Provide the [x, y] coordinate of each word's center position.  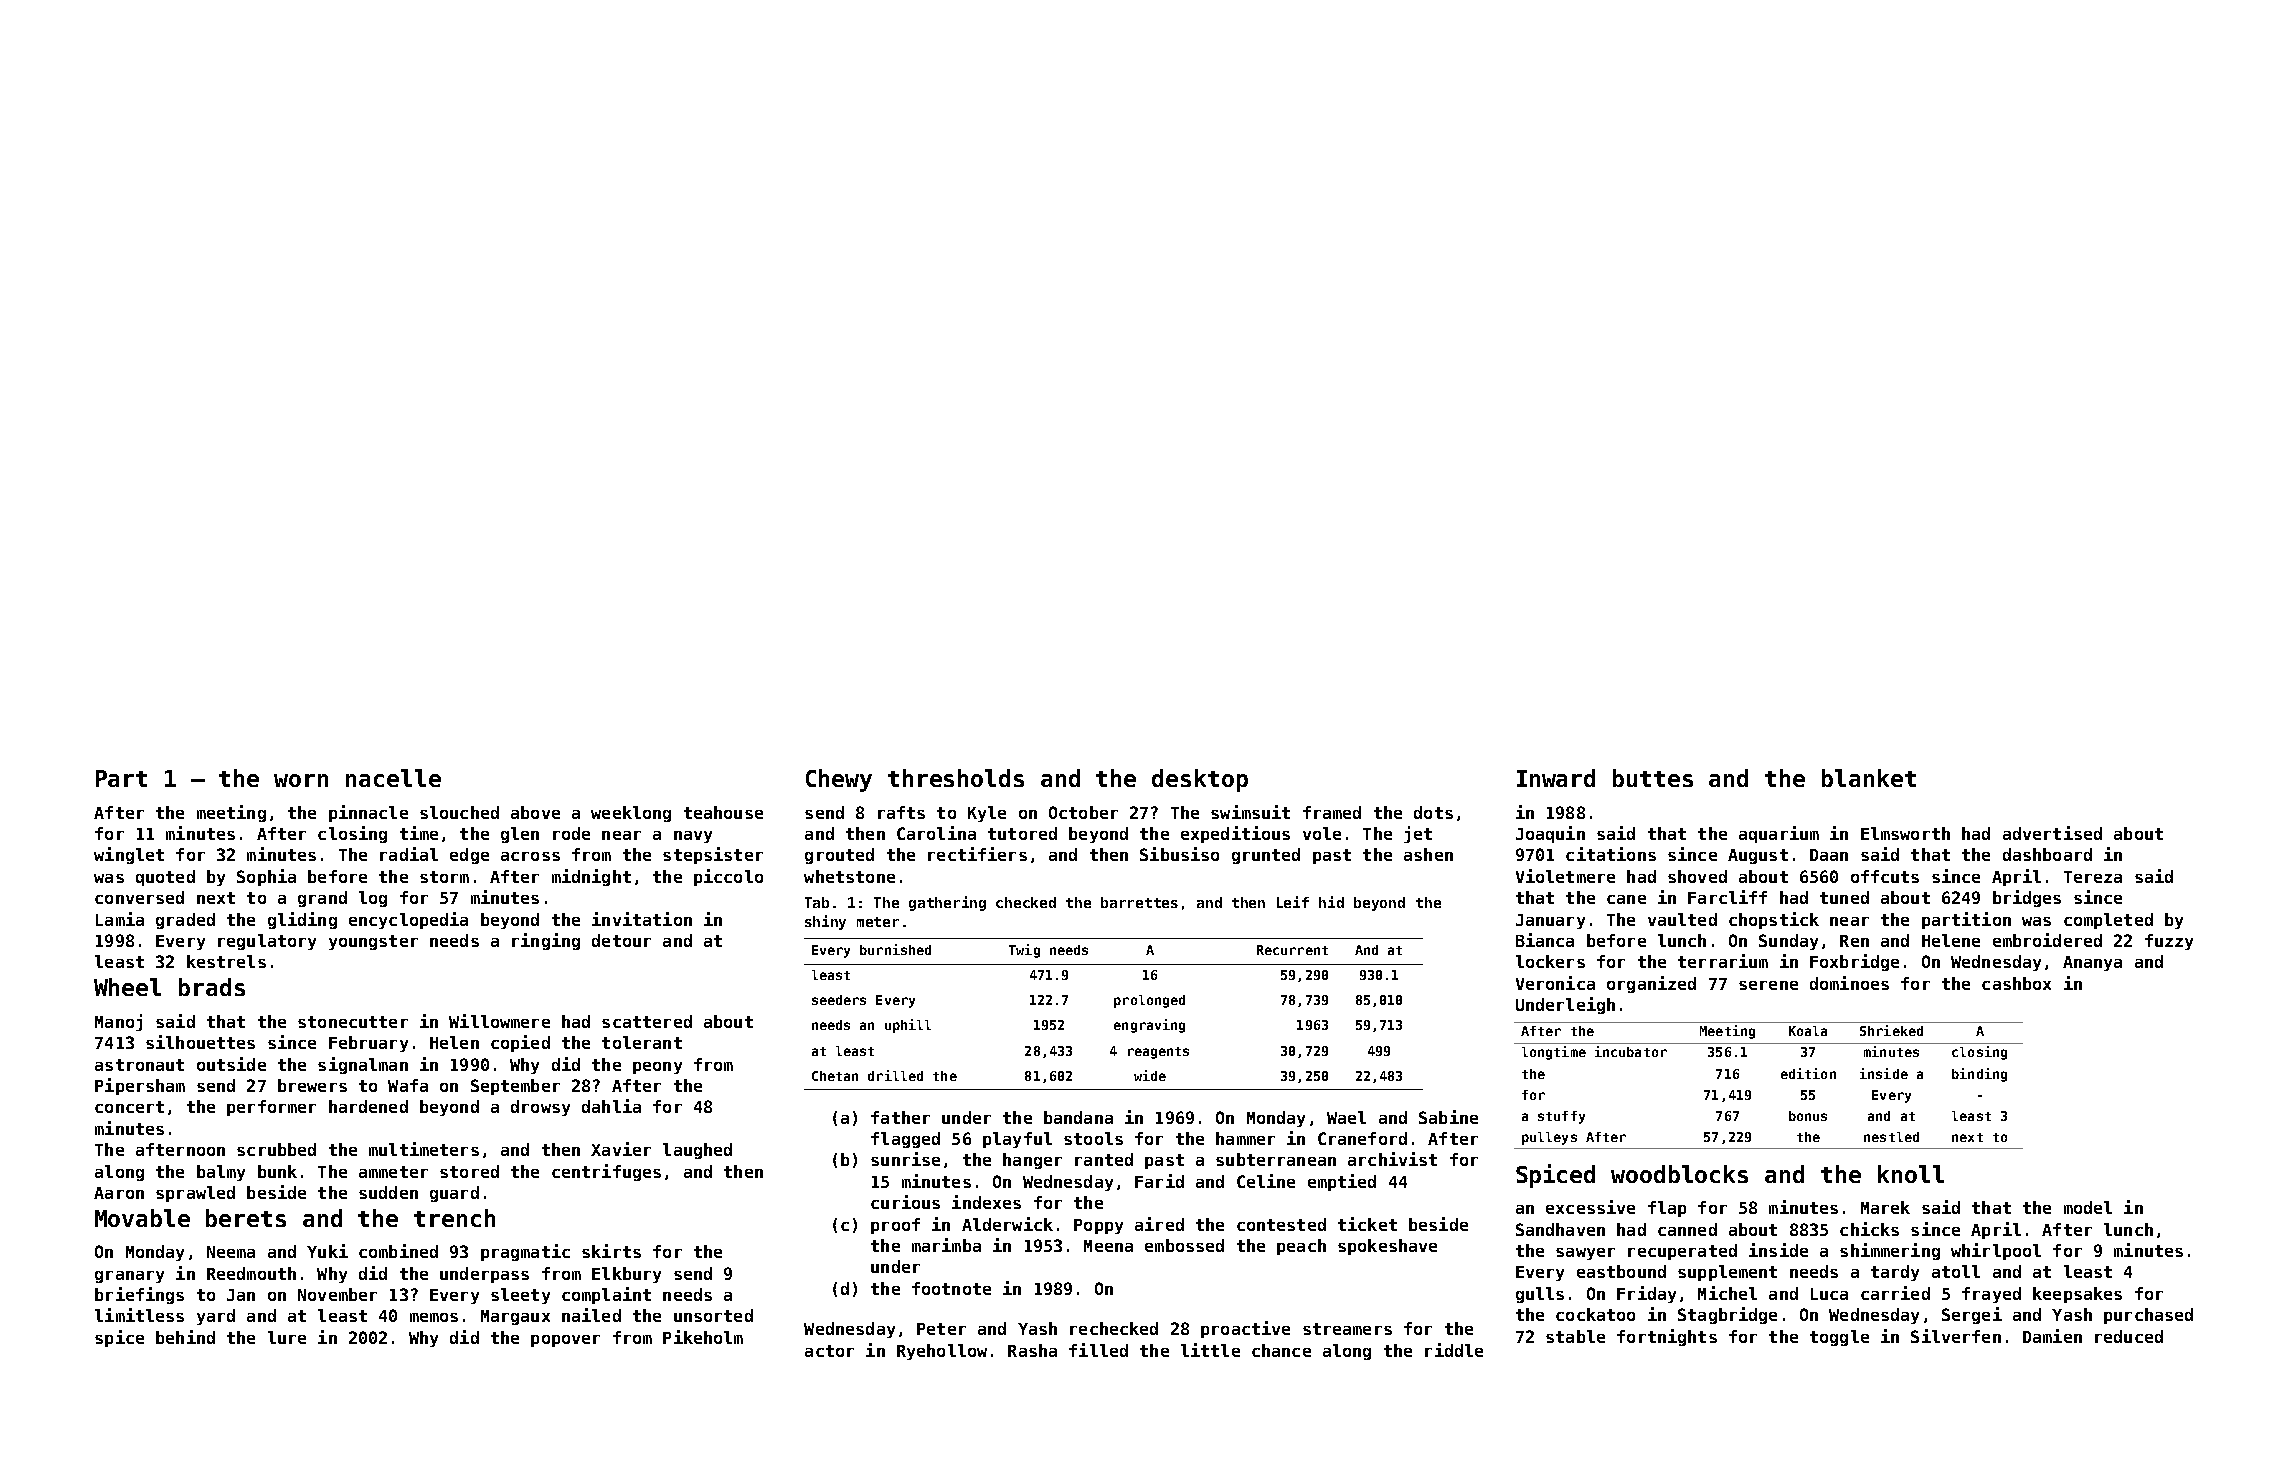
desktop [1200, 780]
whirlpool [1996, 1251]
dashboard [2047, 854]
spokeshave [1387, 1247]
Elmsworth [1905, 833]
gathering [947, 903]
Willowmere [499, 1021]
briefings [139, 1295]
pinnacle [368, 813]
